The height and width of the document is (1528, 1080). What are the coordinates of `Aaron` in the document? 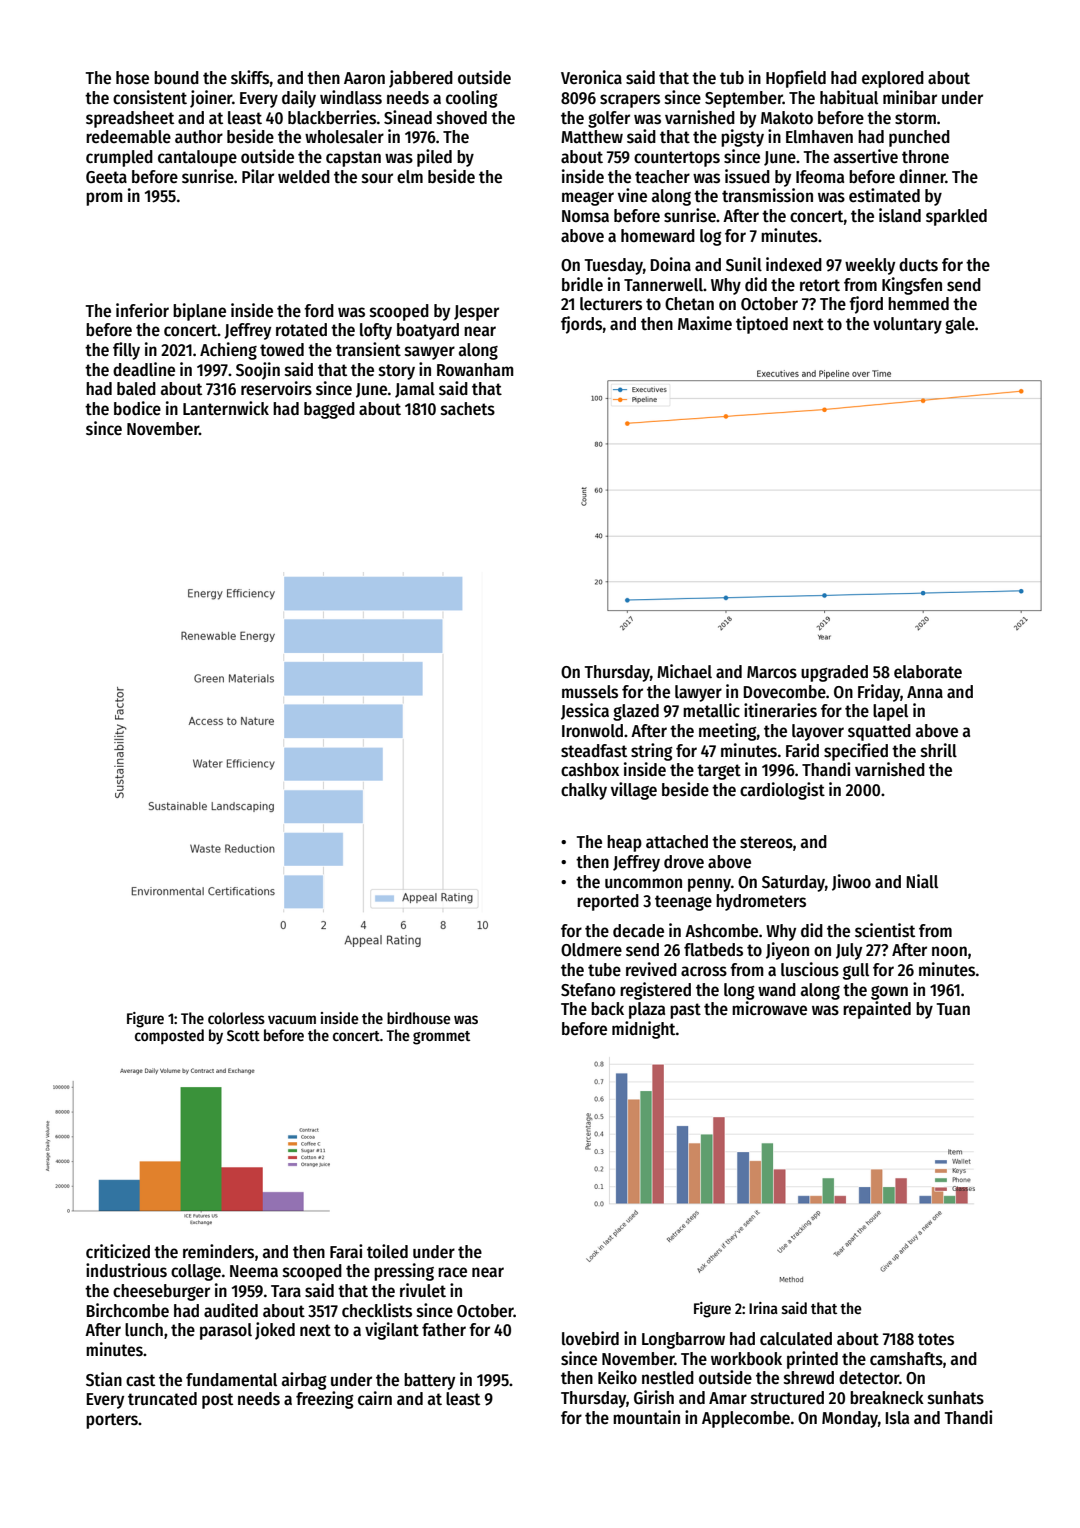 It's located at (364, 78).
